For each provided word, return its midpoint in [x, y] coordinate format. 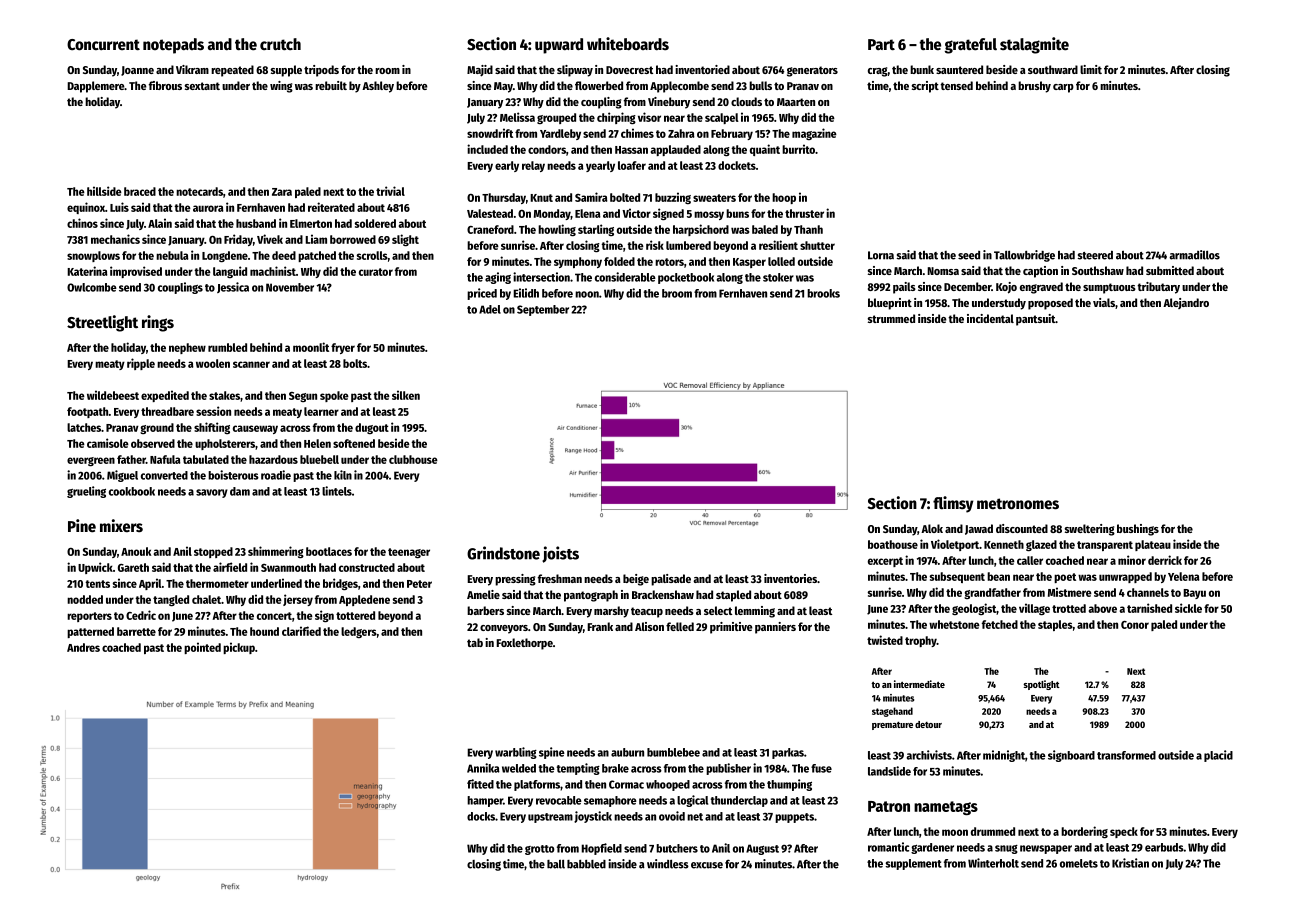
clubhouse [413, 459]
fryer [343, 348]
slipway [575, 71]
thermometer [217, 583]
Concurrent [103, 45]
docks [481, 816]
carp [1063, 88]
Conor [1135, 625]
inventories [790, 578]
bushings [1138, 530]
